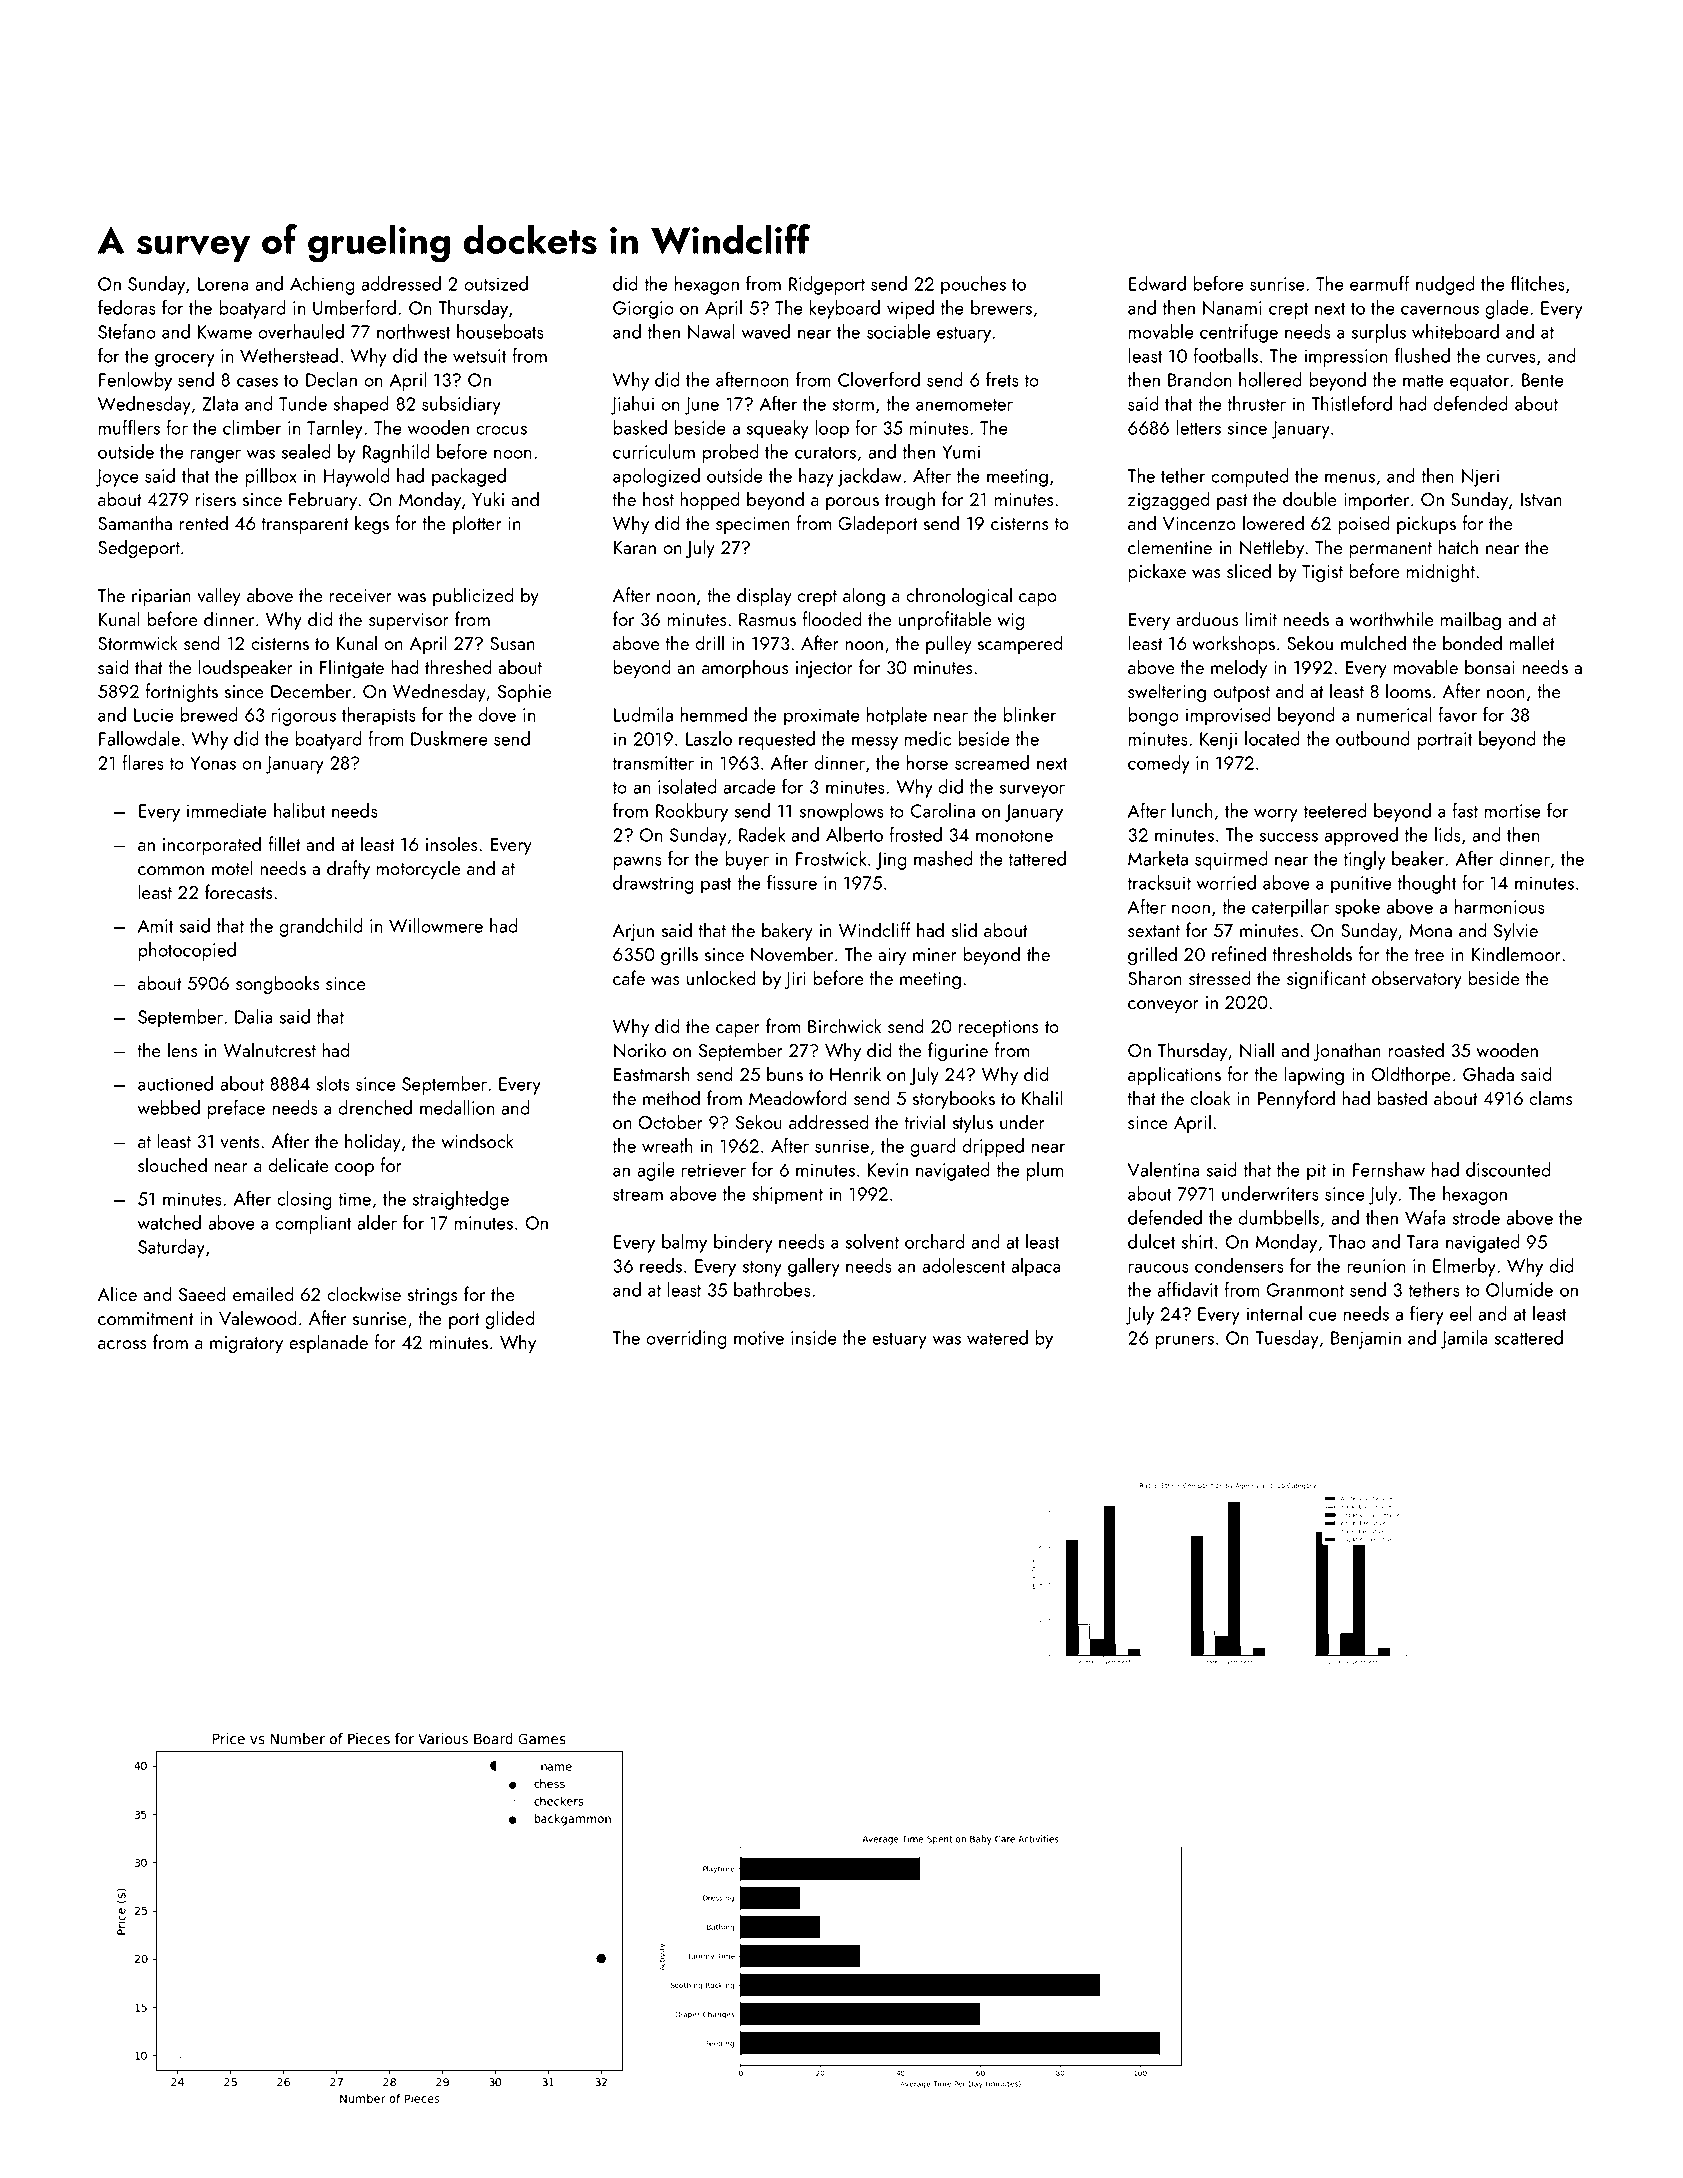  I want to click on migratory, so click(246, 1345).
